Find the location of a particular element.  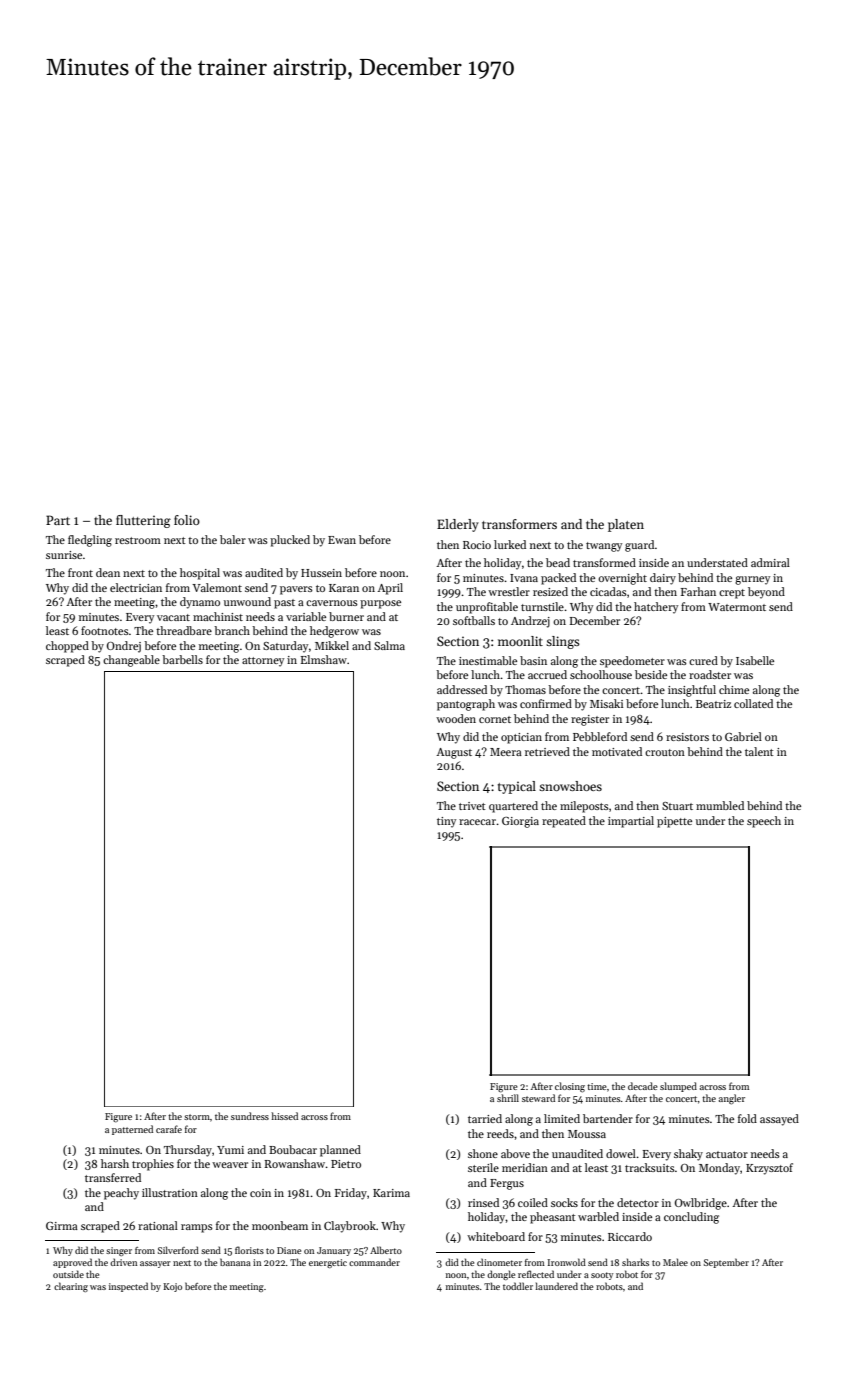

toddler is located at coordinates (518, 1286).
